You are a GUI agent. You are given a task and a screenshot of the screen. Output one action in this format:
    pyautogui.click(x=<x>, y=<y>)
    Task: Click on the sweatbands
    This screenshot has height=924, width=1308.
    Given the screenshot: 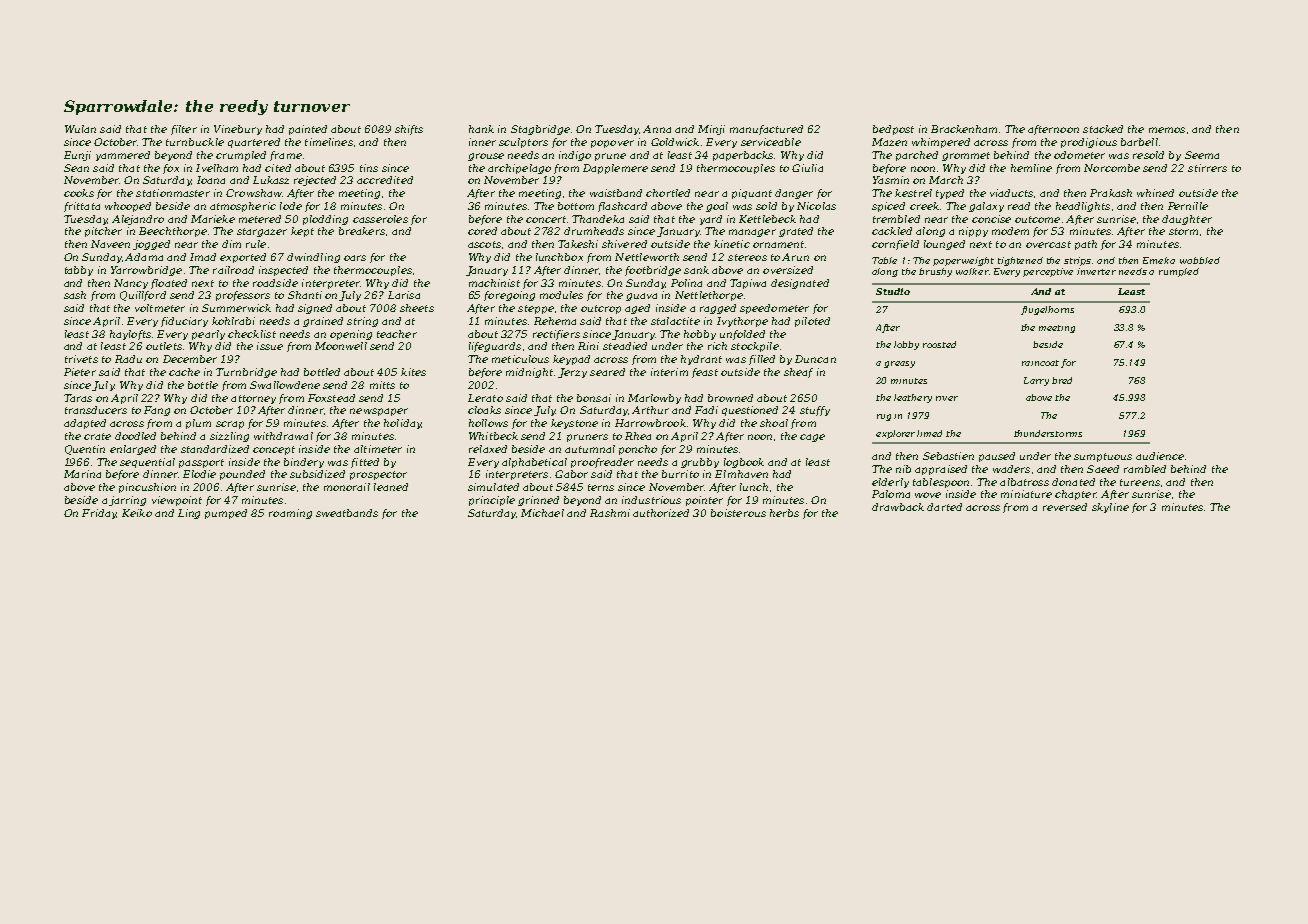 What is the action you would take?
    pyautogui.click(x=347, y=513)
